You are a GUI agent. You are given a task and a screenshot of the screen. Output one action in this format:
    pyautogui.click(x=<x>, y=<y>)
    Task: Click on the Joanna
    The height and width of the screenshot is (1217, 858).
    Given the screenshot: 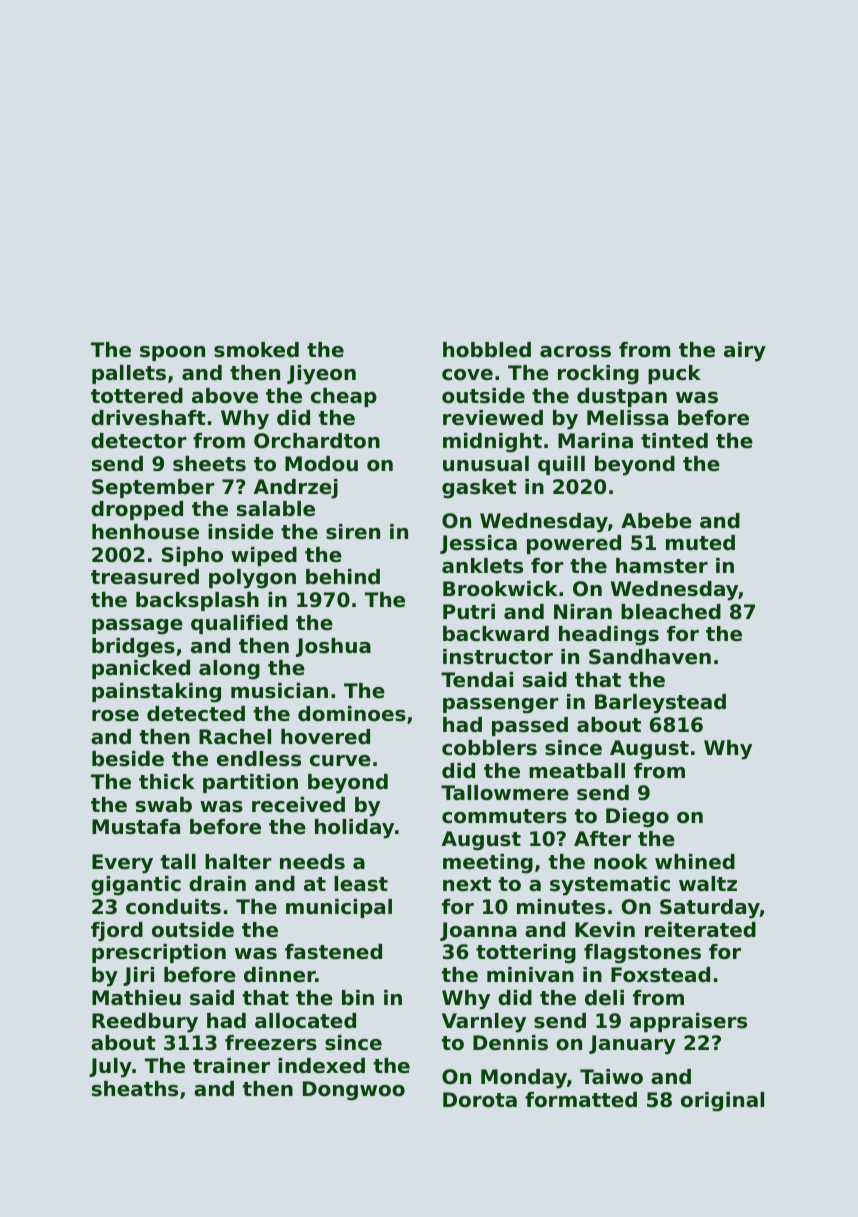 What is the action you would take?
    pyautogui.click(x=478, y=931)
